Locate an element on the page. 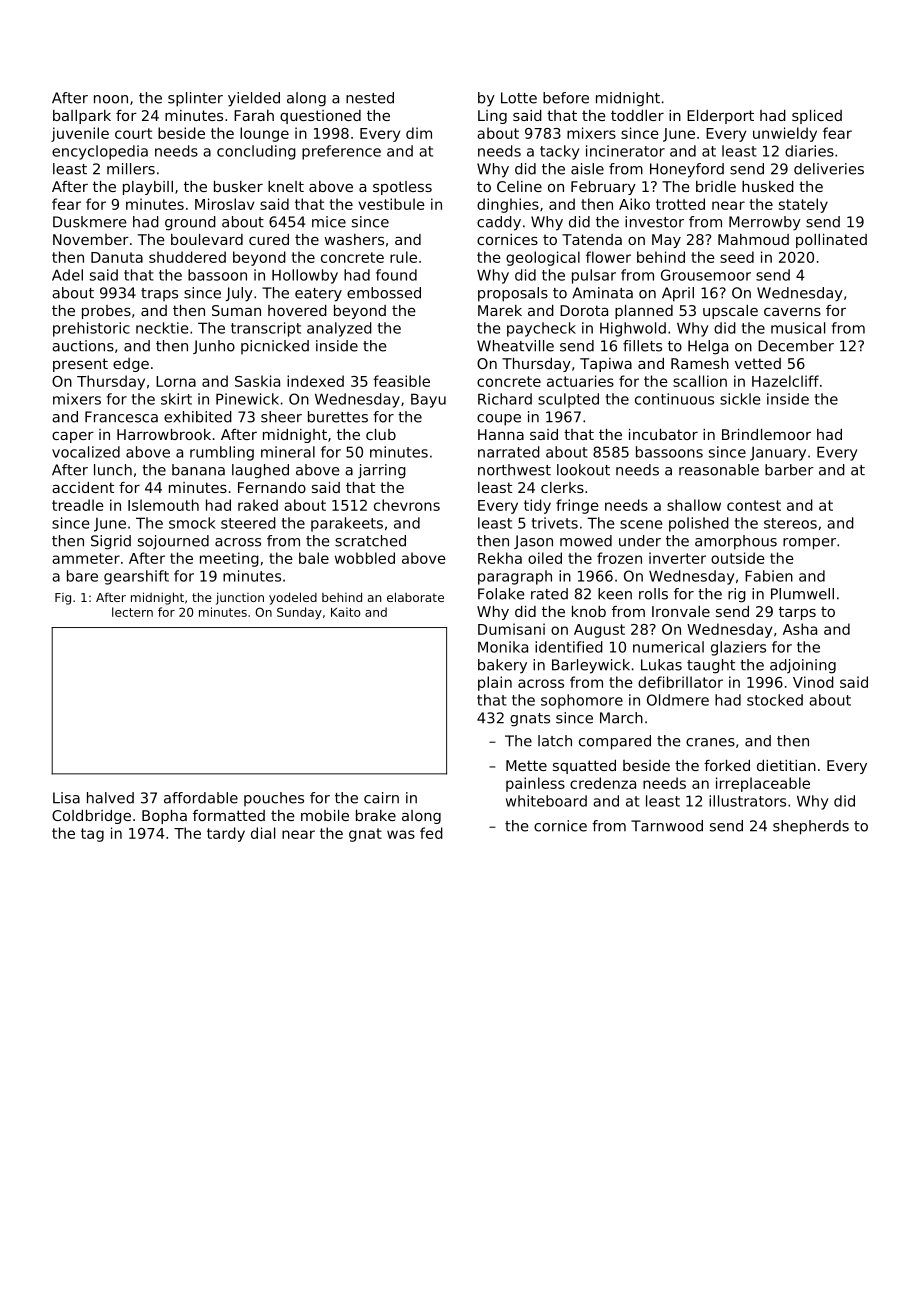 The height and width of the document is (1308, 924). fed is located at coordinates (431, 833).
